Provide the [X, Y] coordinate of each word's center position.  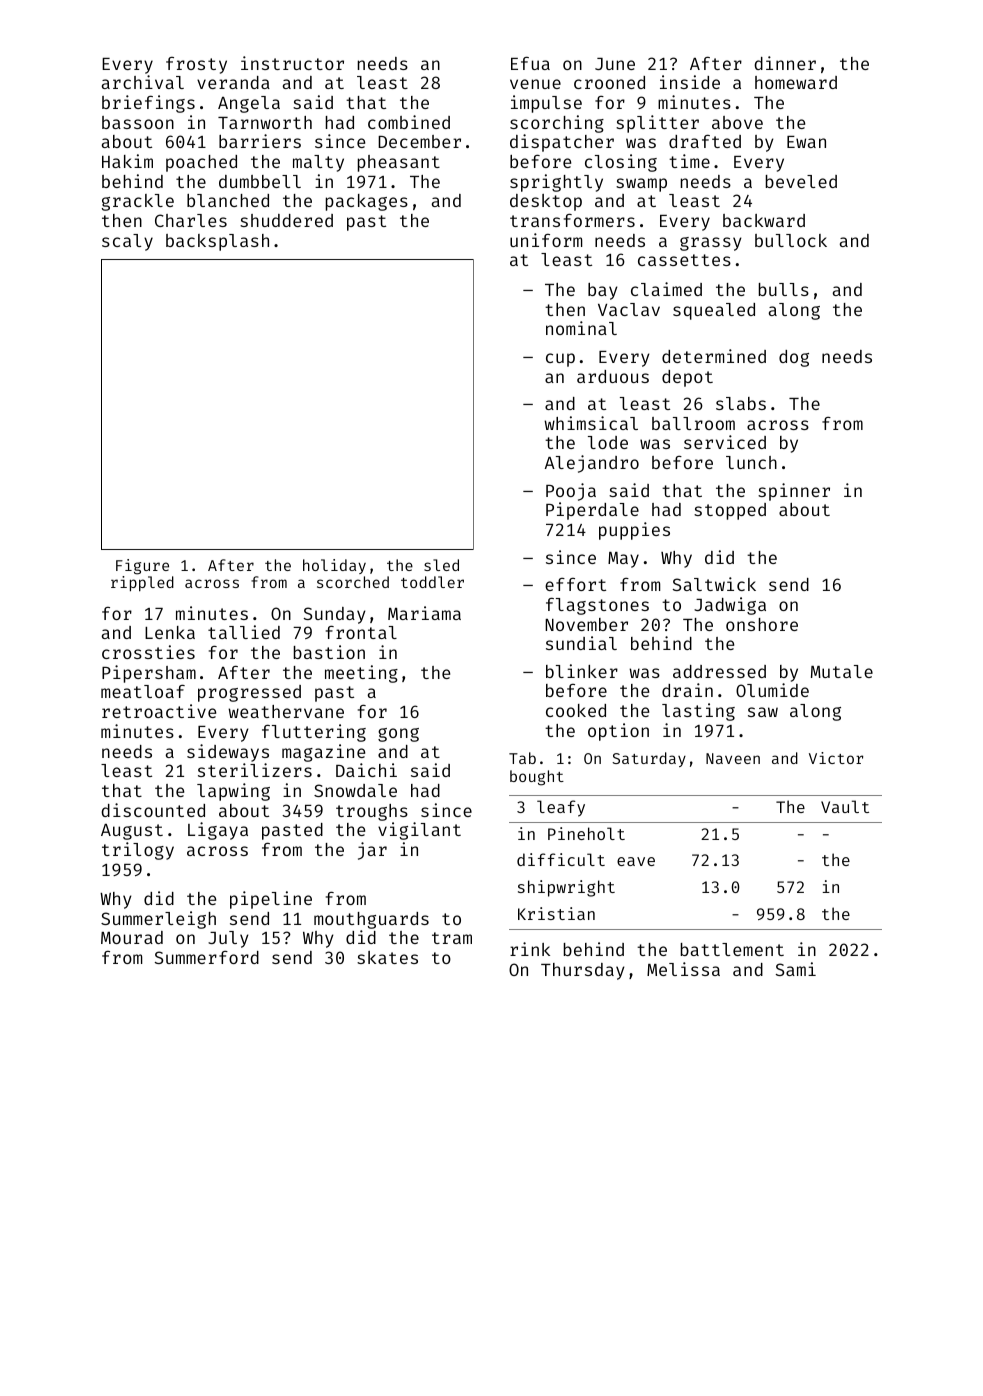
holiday [334, 566]
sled [441, 565]
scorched [353, 582]
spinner [794, 492]
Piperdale [592, 511]
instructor [292, 63]
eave [636, 861]
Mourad [132, 937]
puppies [634, 531]
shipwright [566, 888]
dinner [785, 63]
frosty [196, 65]
